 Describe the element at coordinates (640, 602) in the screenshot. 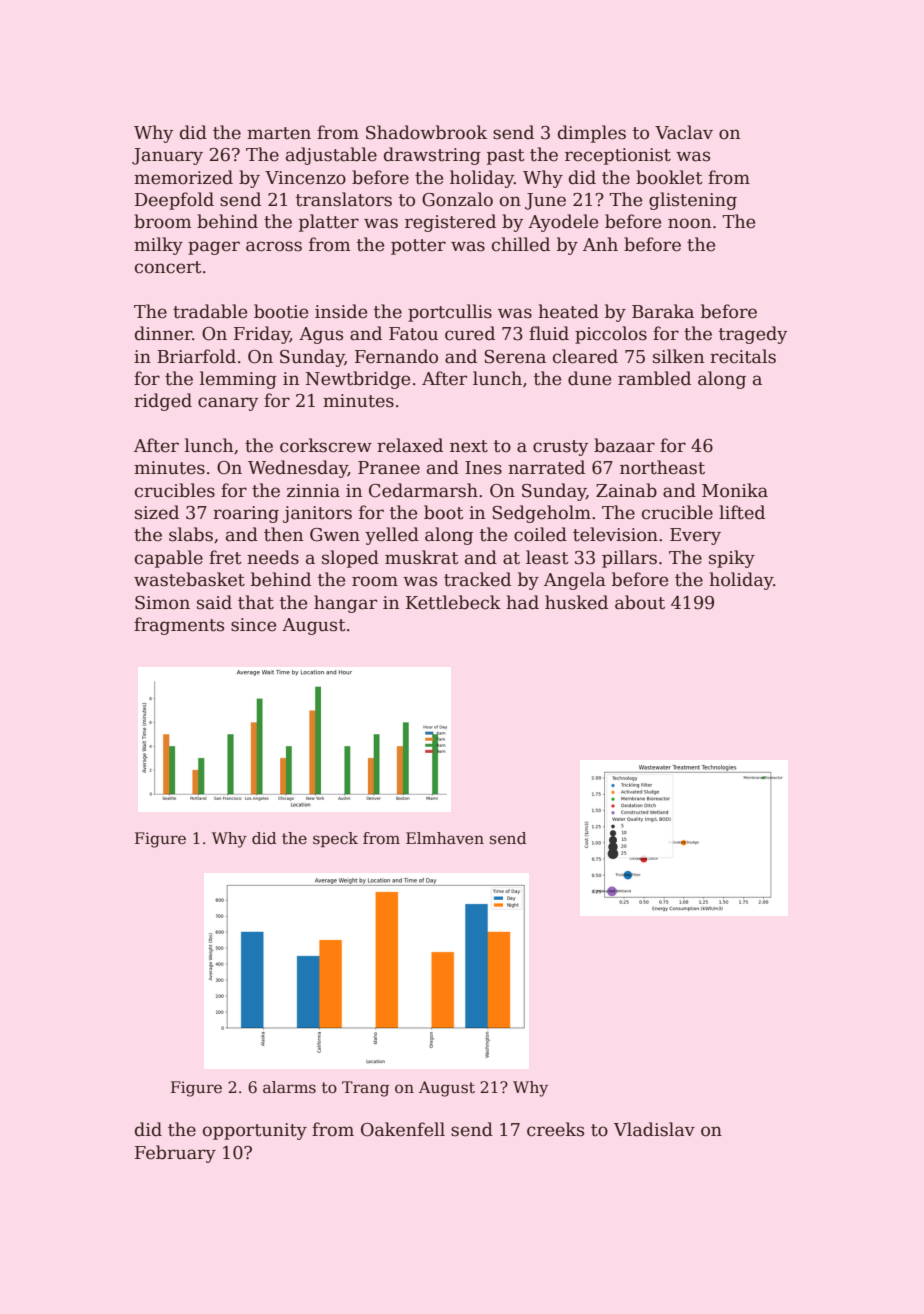

I see `about` at that location.
